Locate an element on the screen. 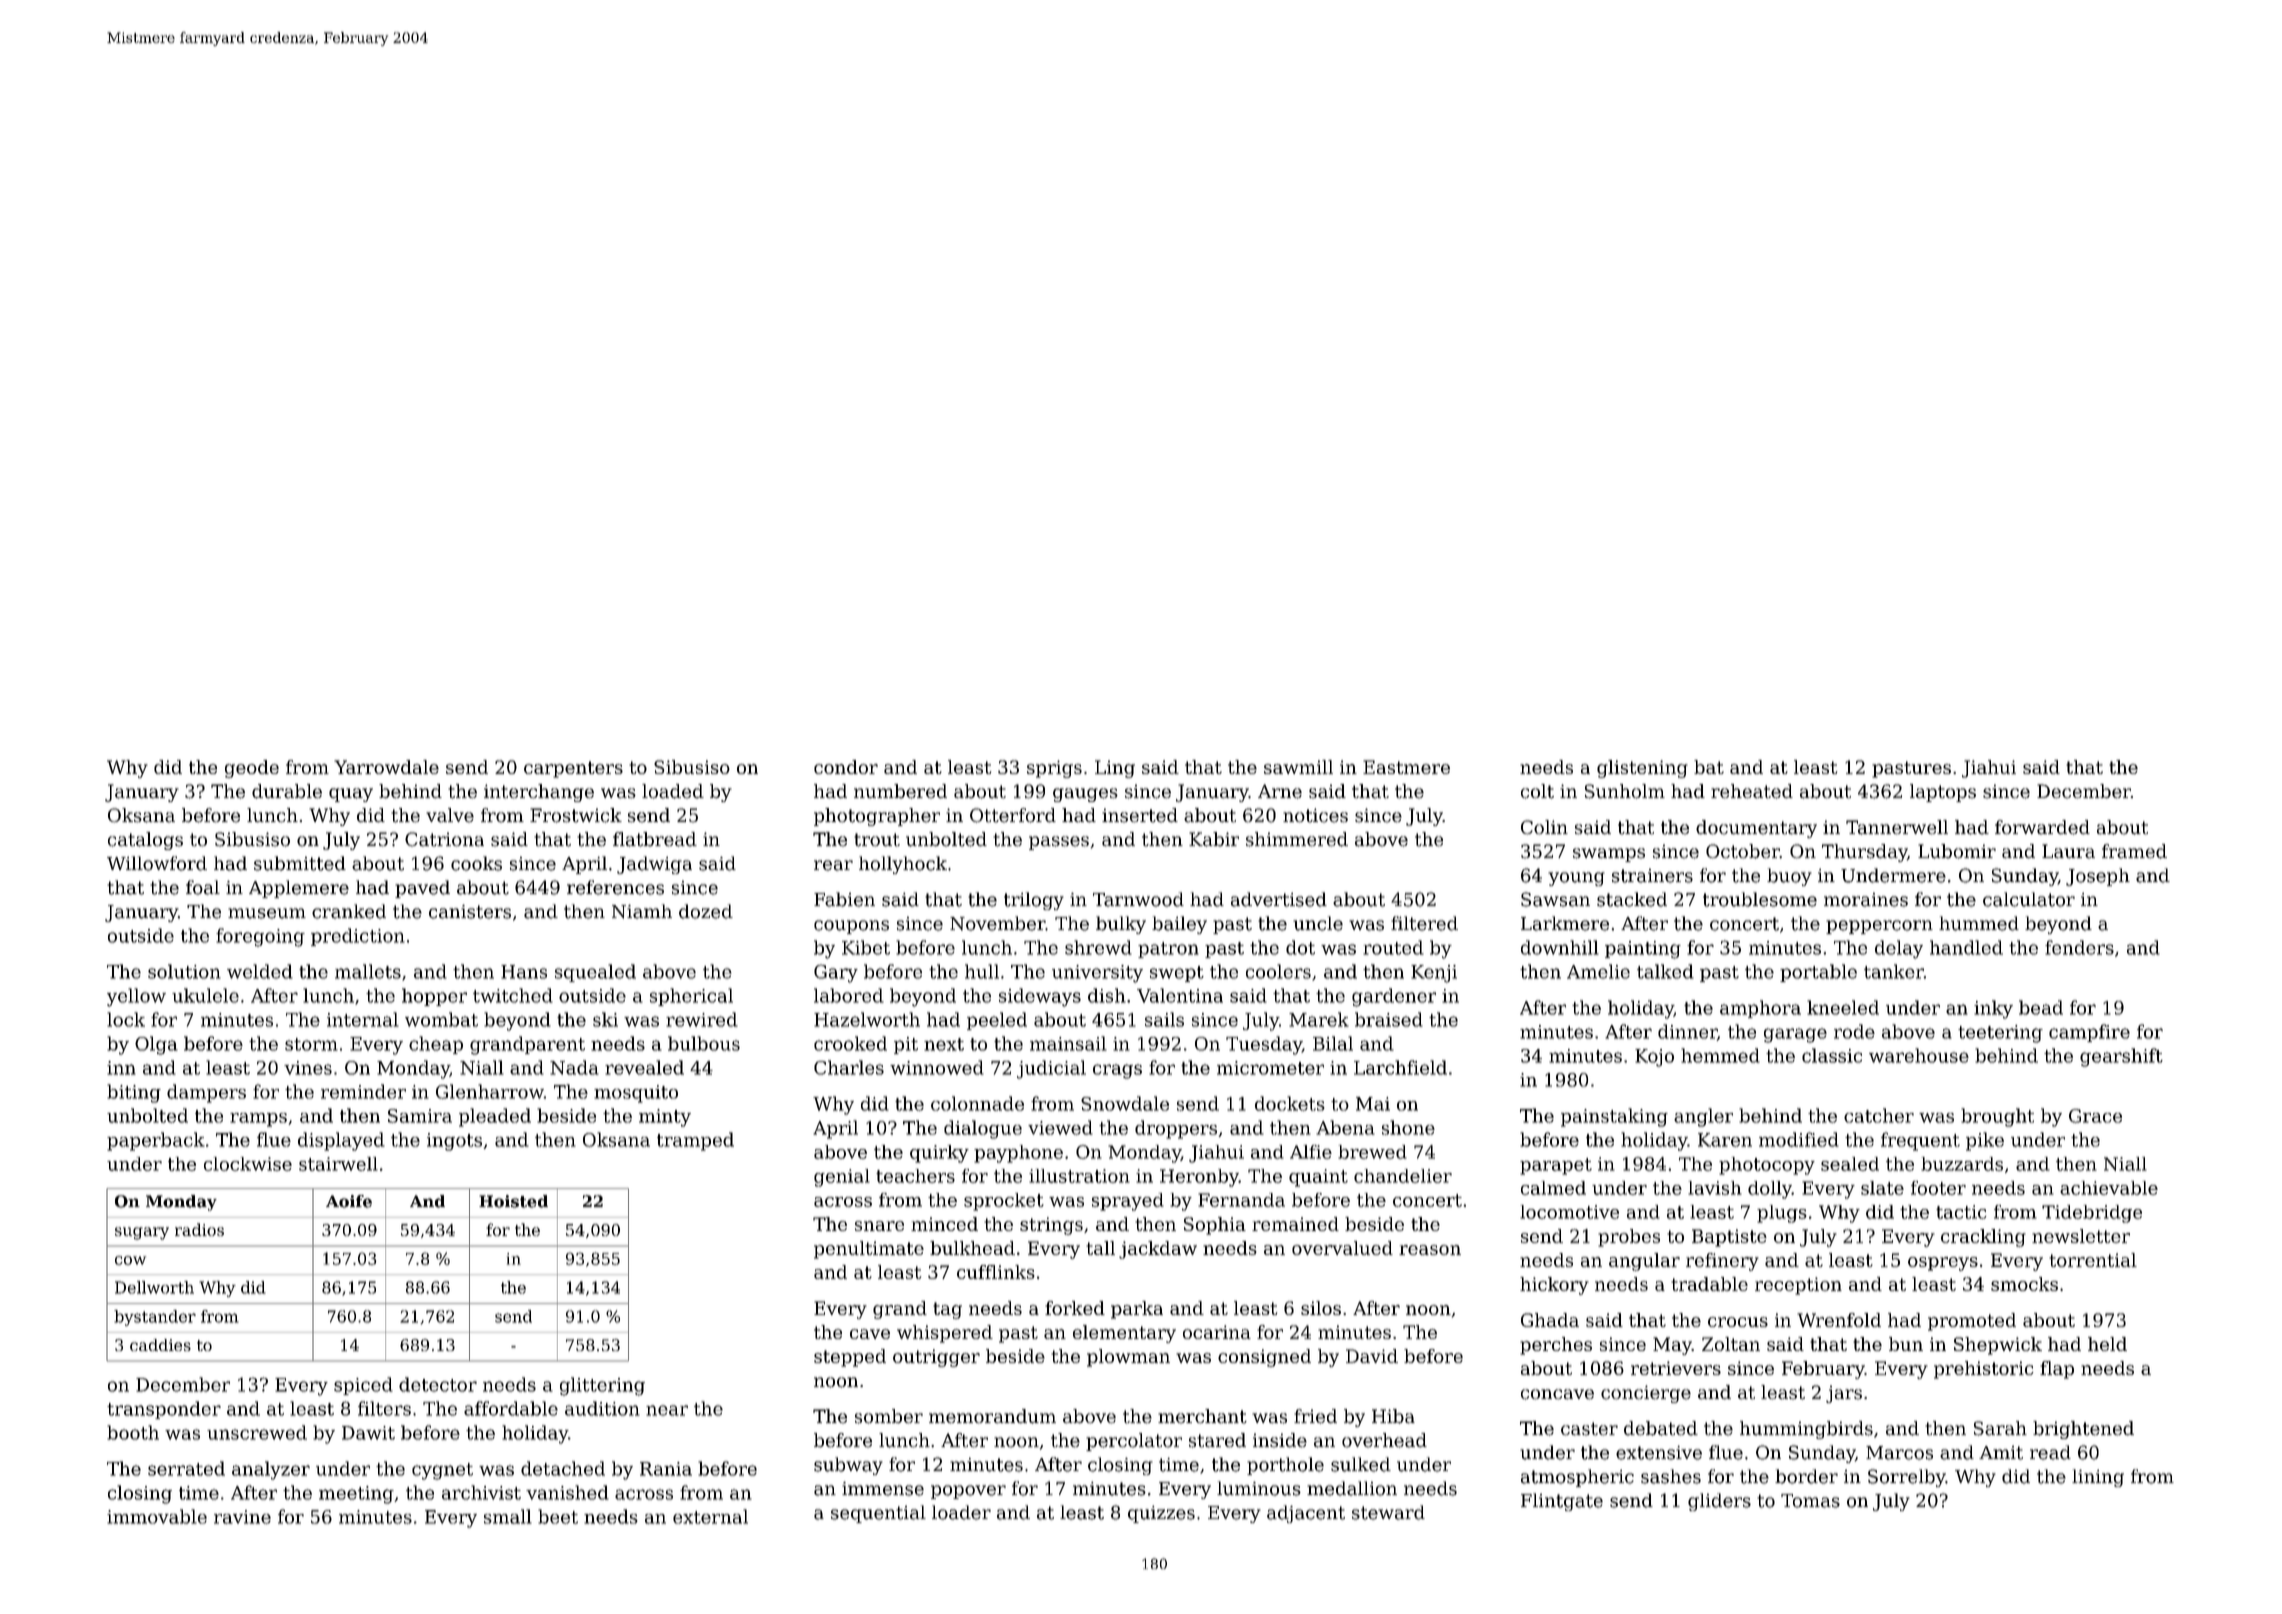  silos is located at coordinates (1321, 1308).
